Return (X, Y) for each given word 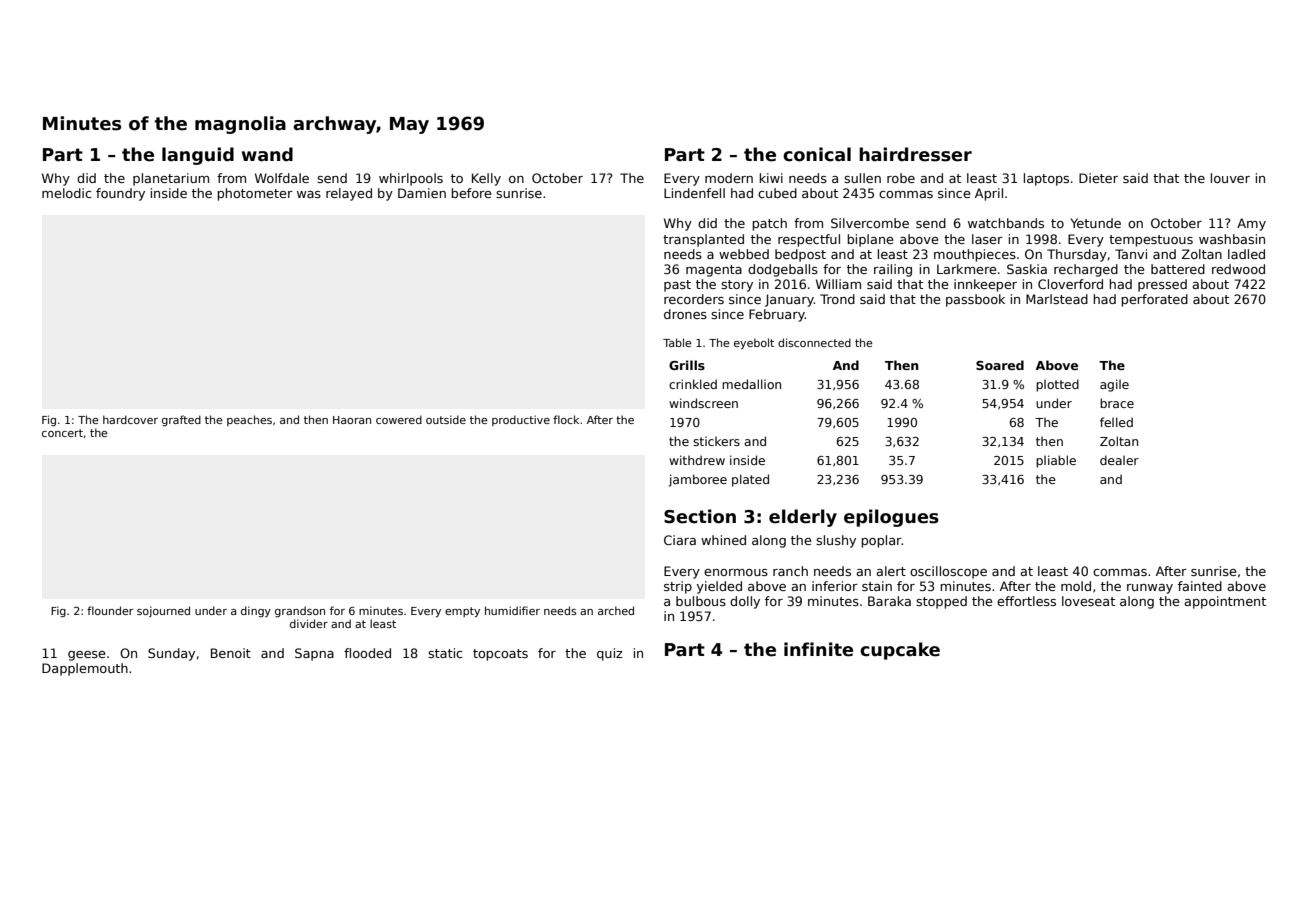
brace (1117, 403)
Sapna (314, 654)
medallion (751, 384)
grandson (300, 611)
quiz (610, 654)
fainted (1200, 586)
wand (267, 154)
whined (723, 540)
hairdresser (915, 154)
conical (817, 154)
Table (677, 342)
